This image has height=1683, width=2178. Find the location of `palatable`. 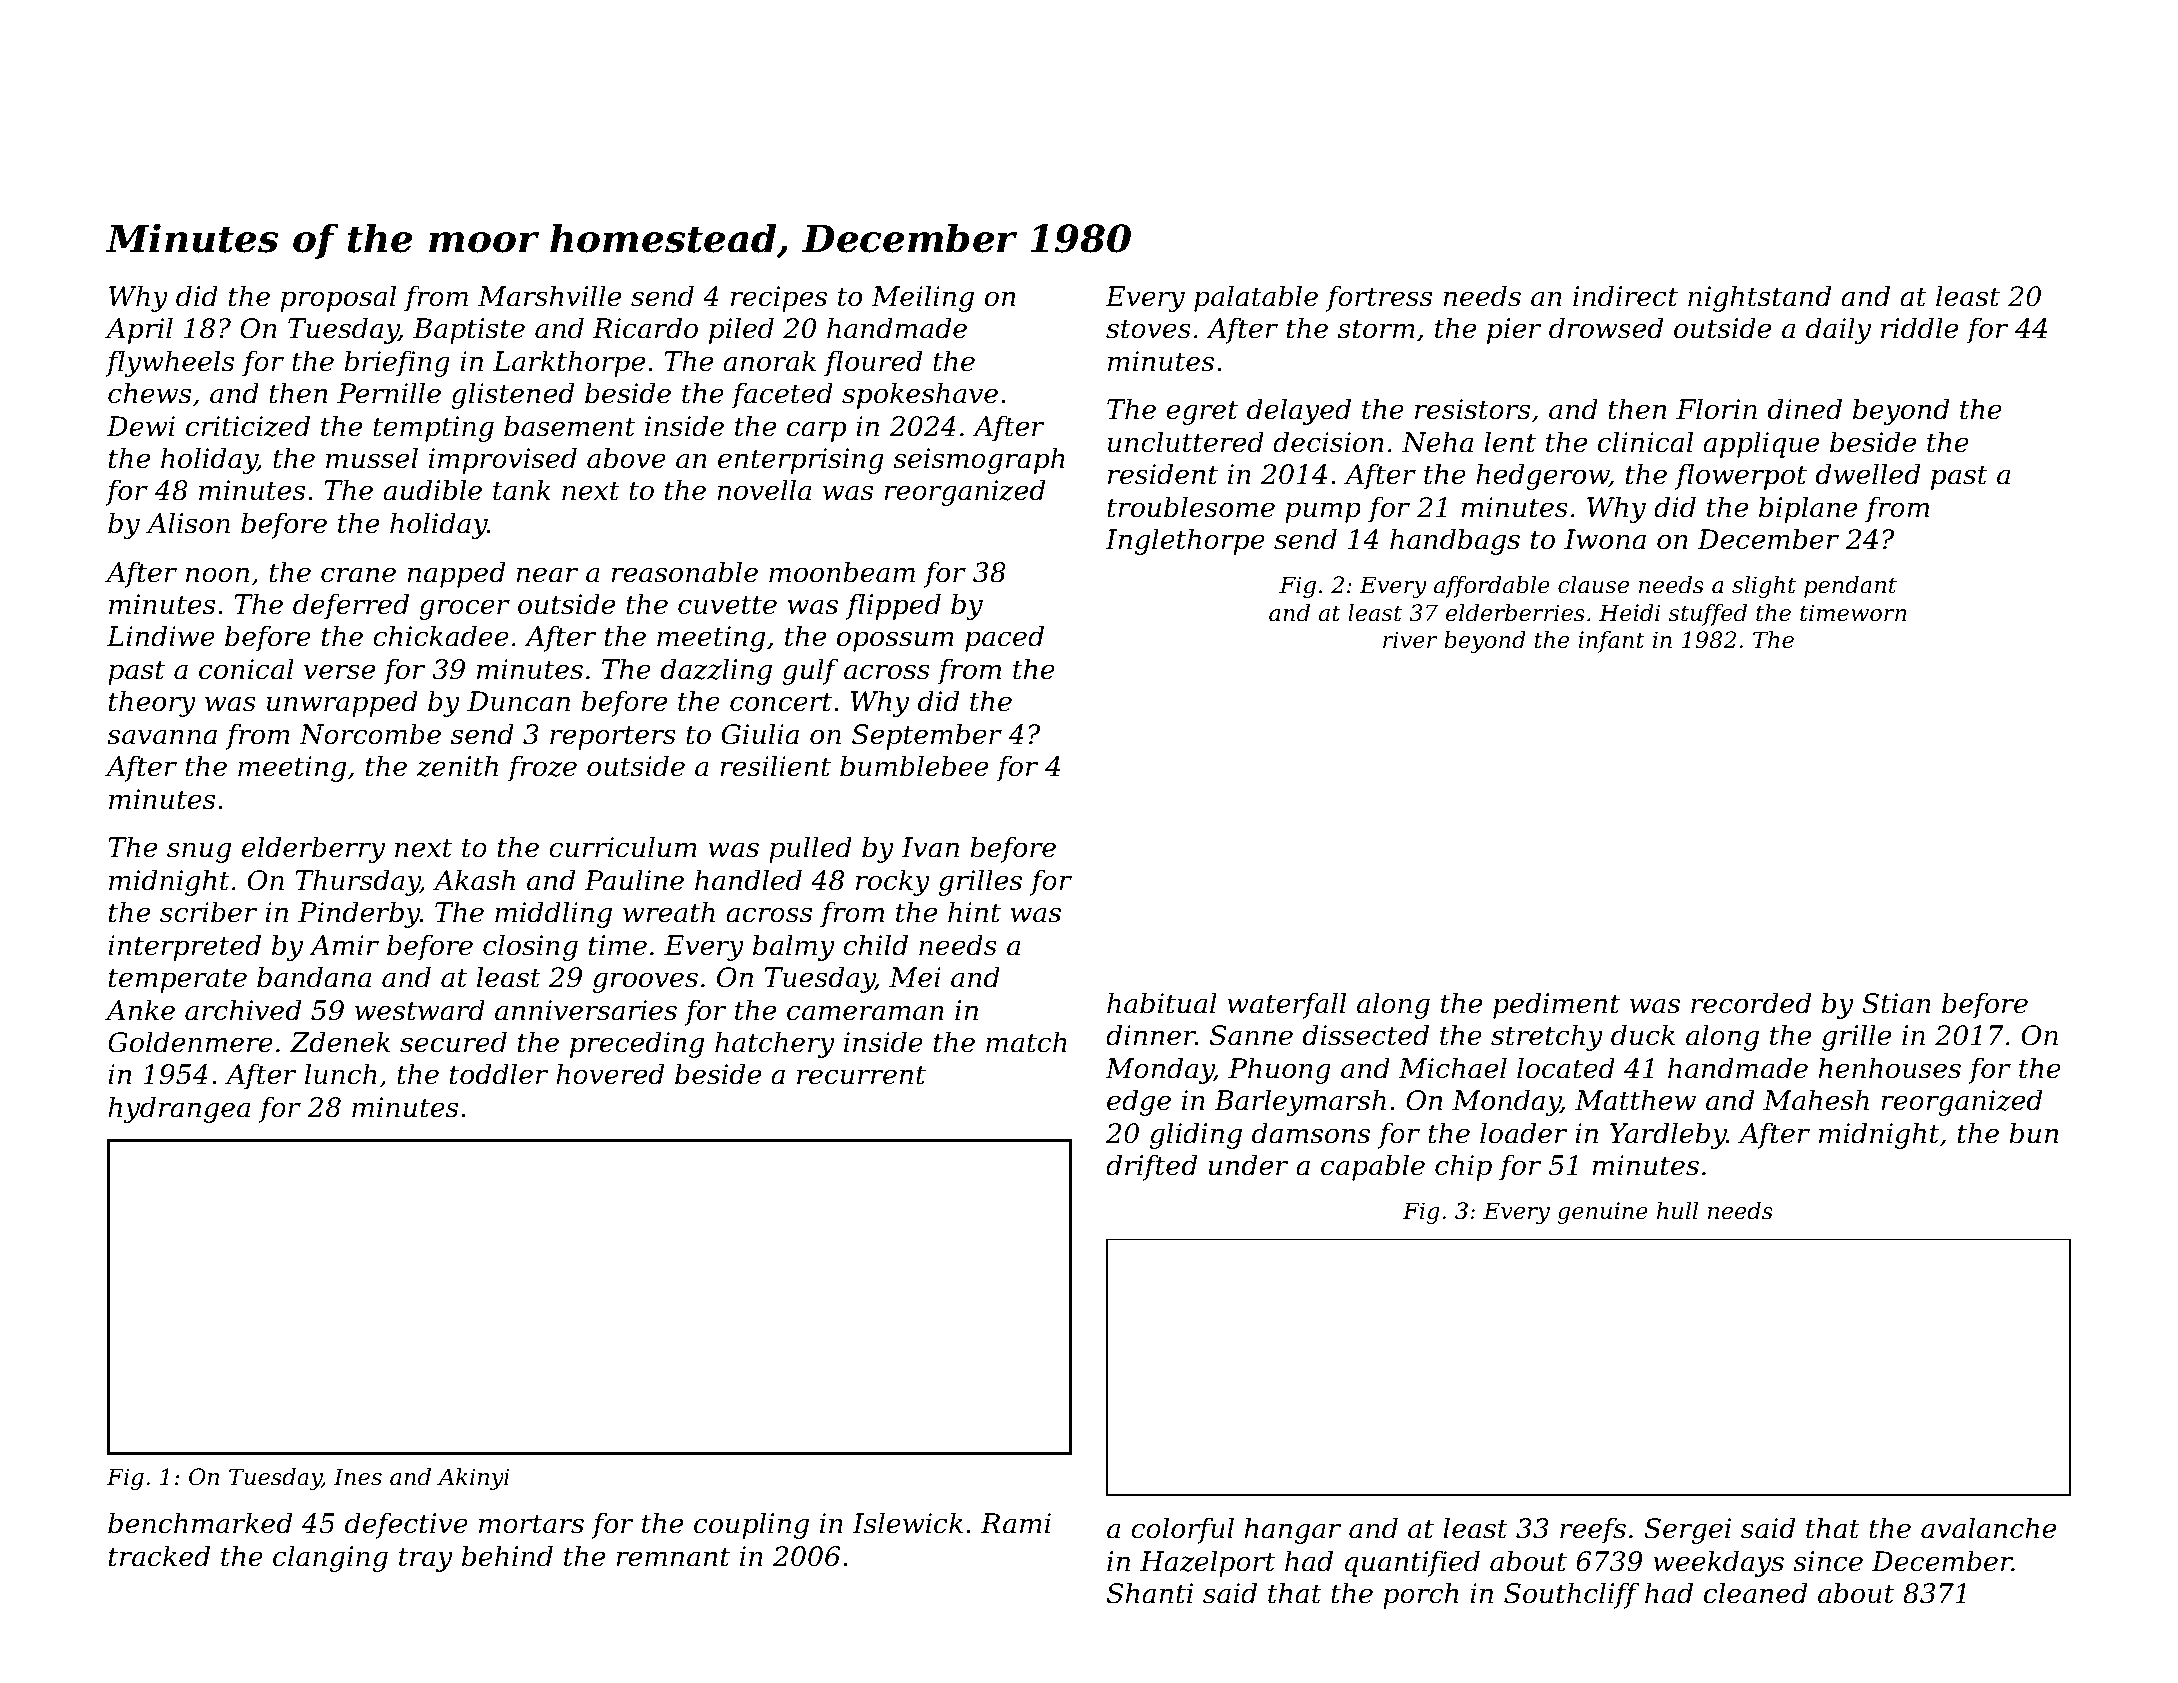

palatable is located at coordinates (1256, 298).
